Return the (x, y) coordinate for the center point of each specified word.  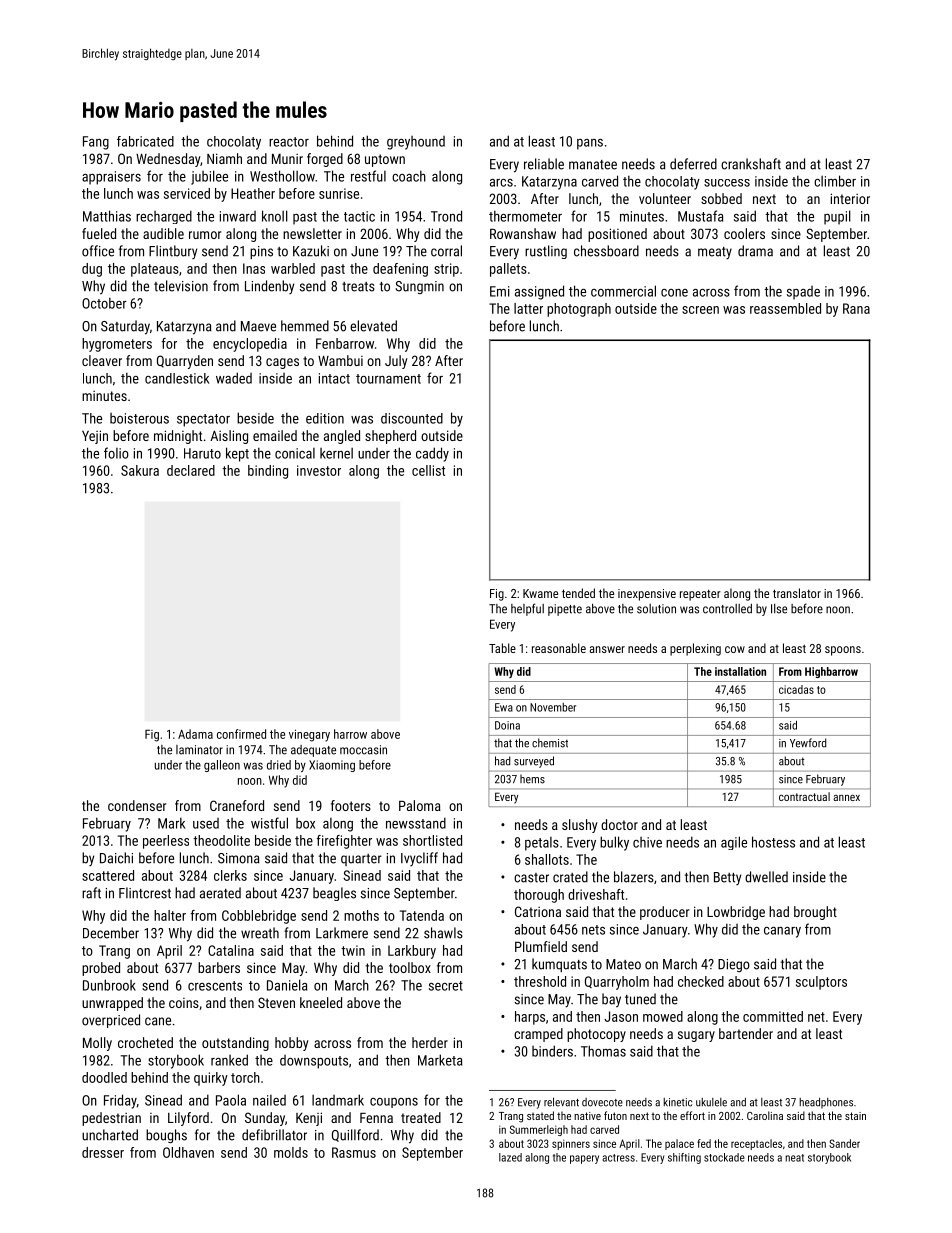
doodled (104, 1077)
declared (191, 470)
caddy (432, 454)
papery (584, 1159)
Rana (856, 308)
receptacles (756, 1144)
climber (835, 181)
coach (409, 176)
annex (846, 798)
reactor (289, 142)
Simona (238, 858)
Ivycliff (419, 859)
